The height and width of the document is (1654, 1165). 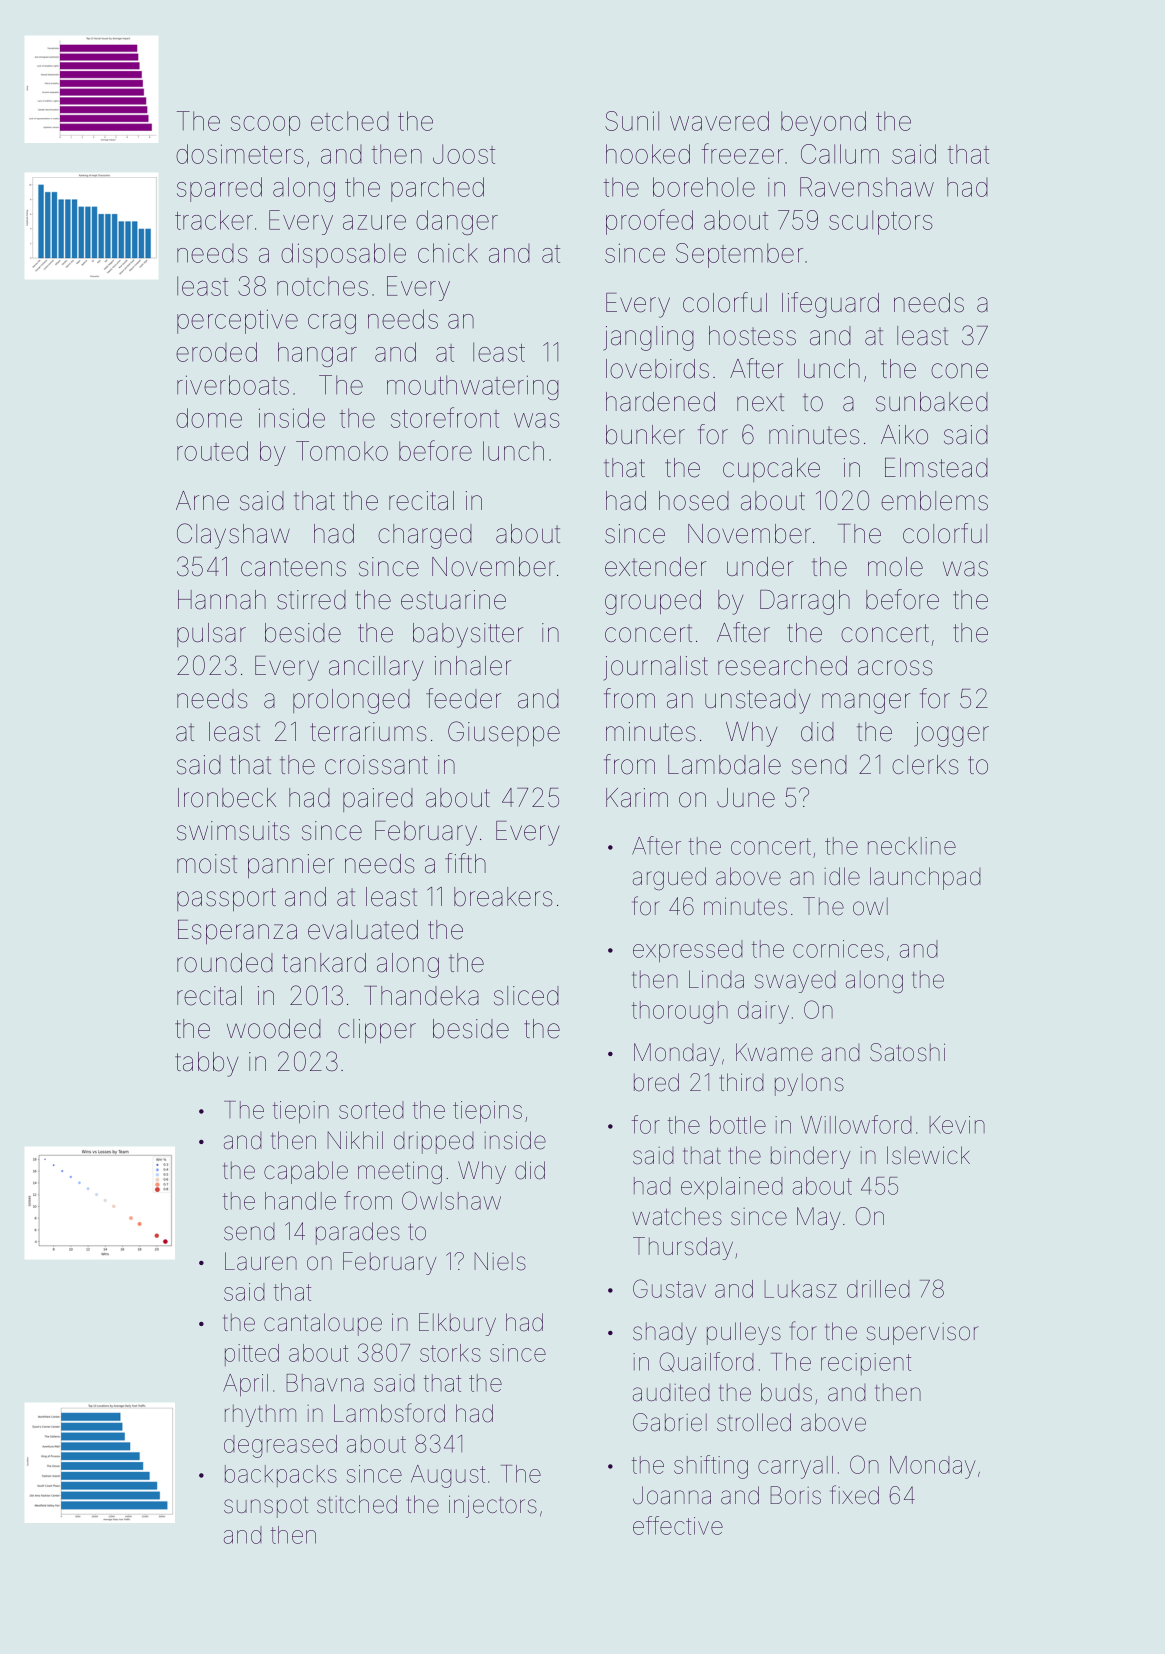 I want to click on stitched, so click(x=357, y=1504).
